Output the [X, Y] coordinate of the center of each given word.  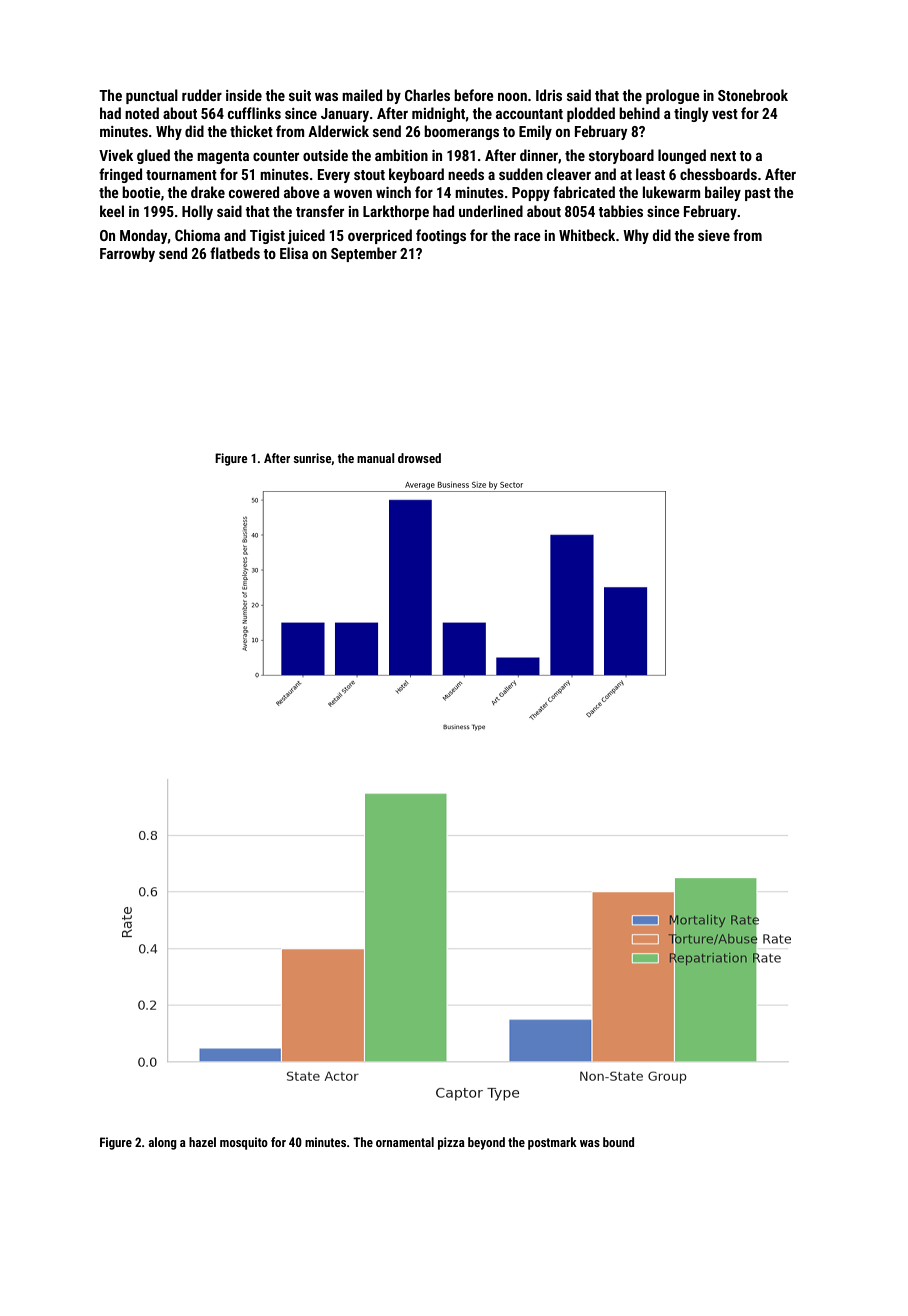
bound [618, 1142]
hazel [202, 1142]
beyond [486, 1143]
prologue [673, 96]
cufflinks [254, 113]
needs [466, 174]
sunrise [312, 459]
